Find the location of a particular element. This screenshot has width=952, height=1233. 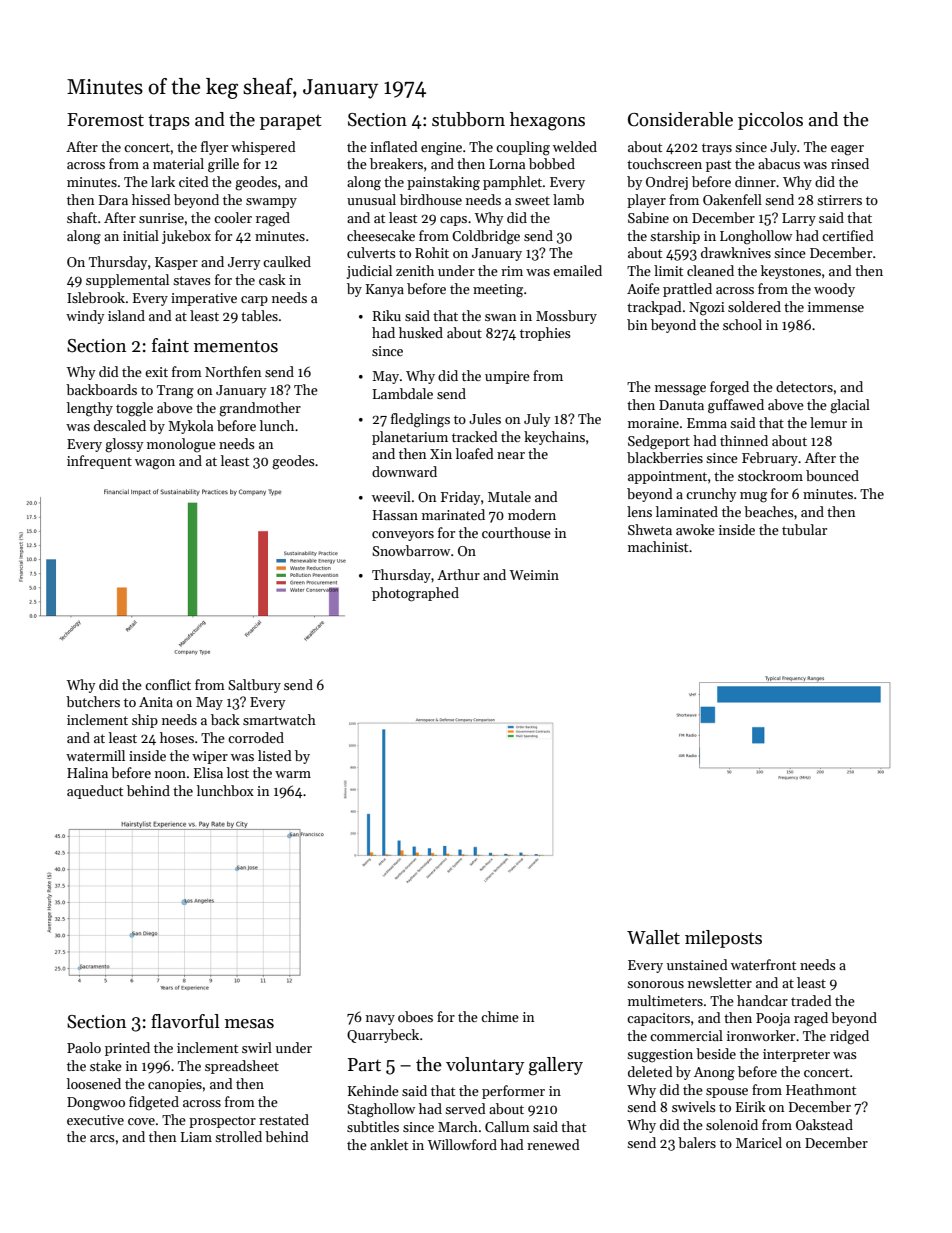

photographed is located at coordinates (415, 594).
